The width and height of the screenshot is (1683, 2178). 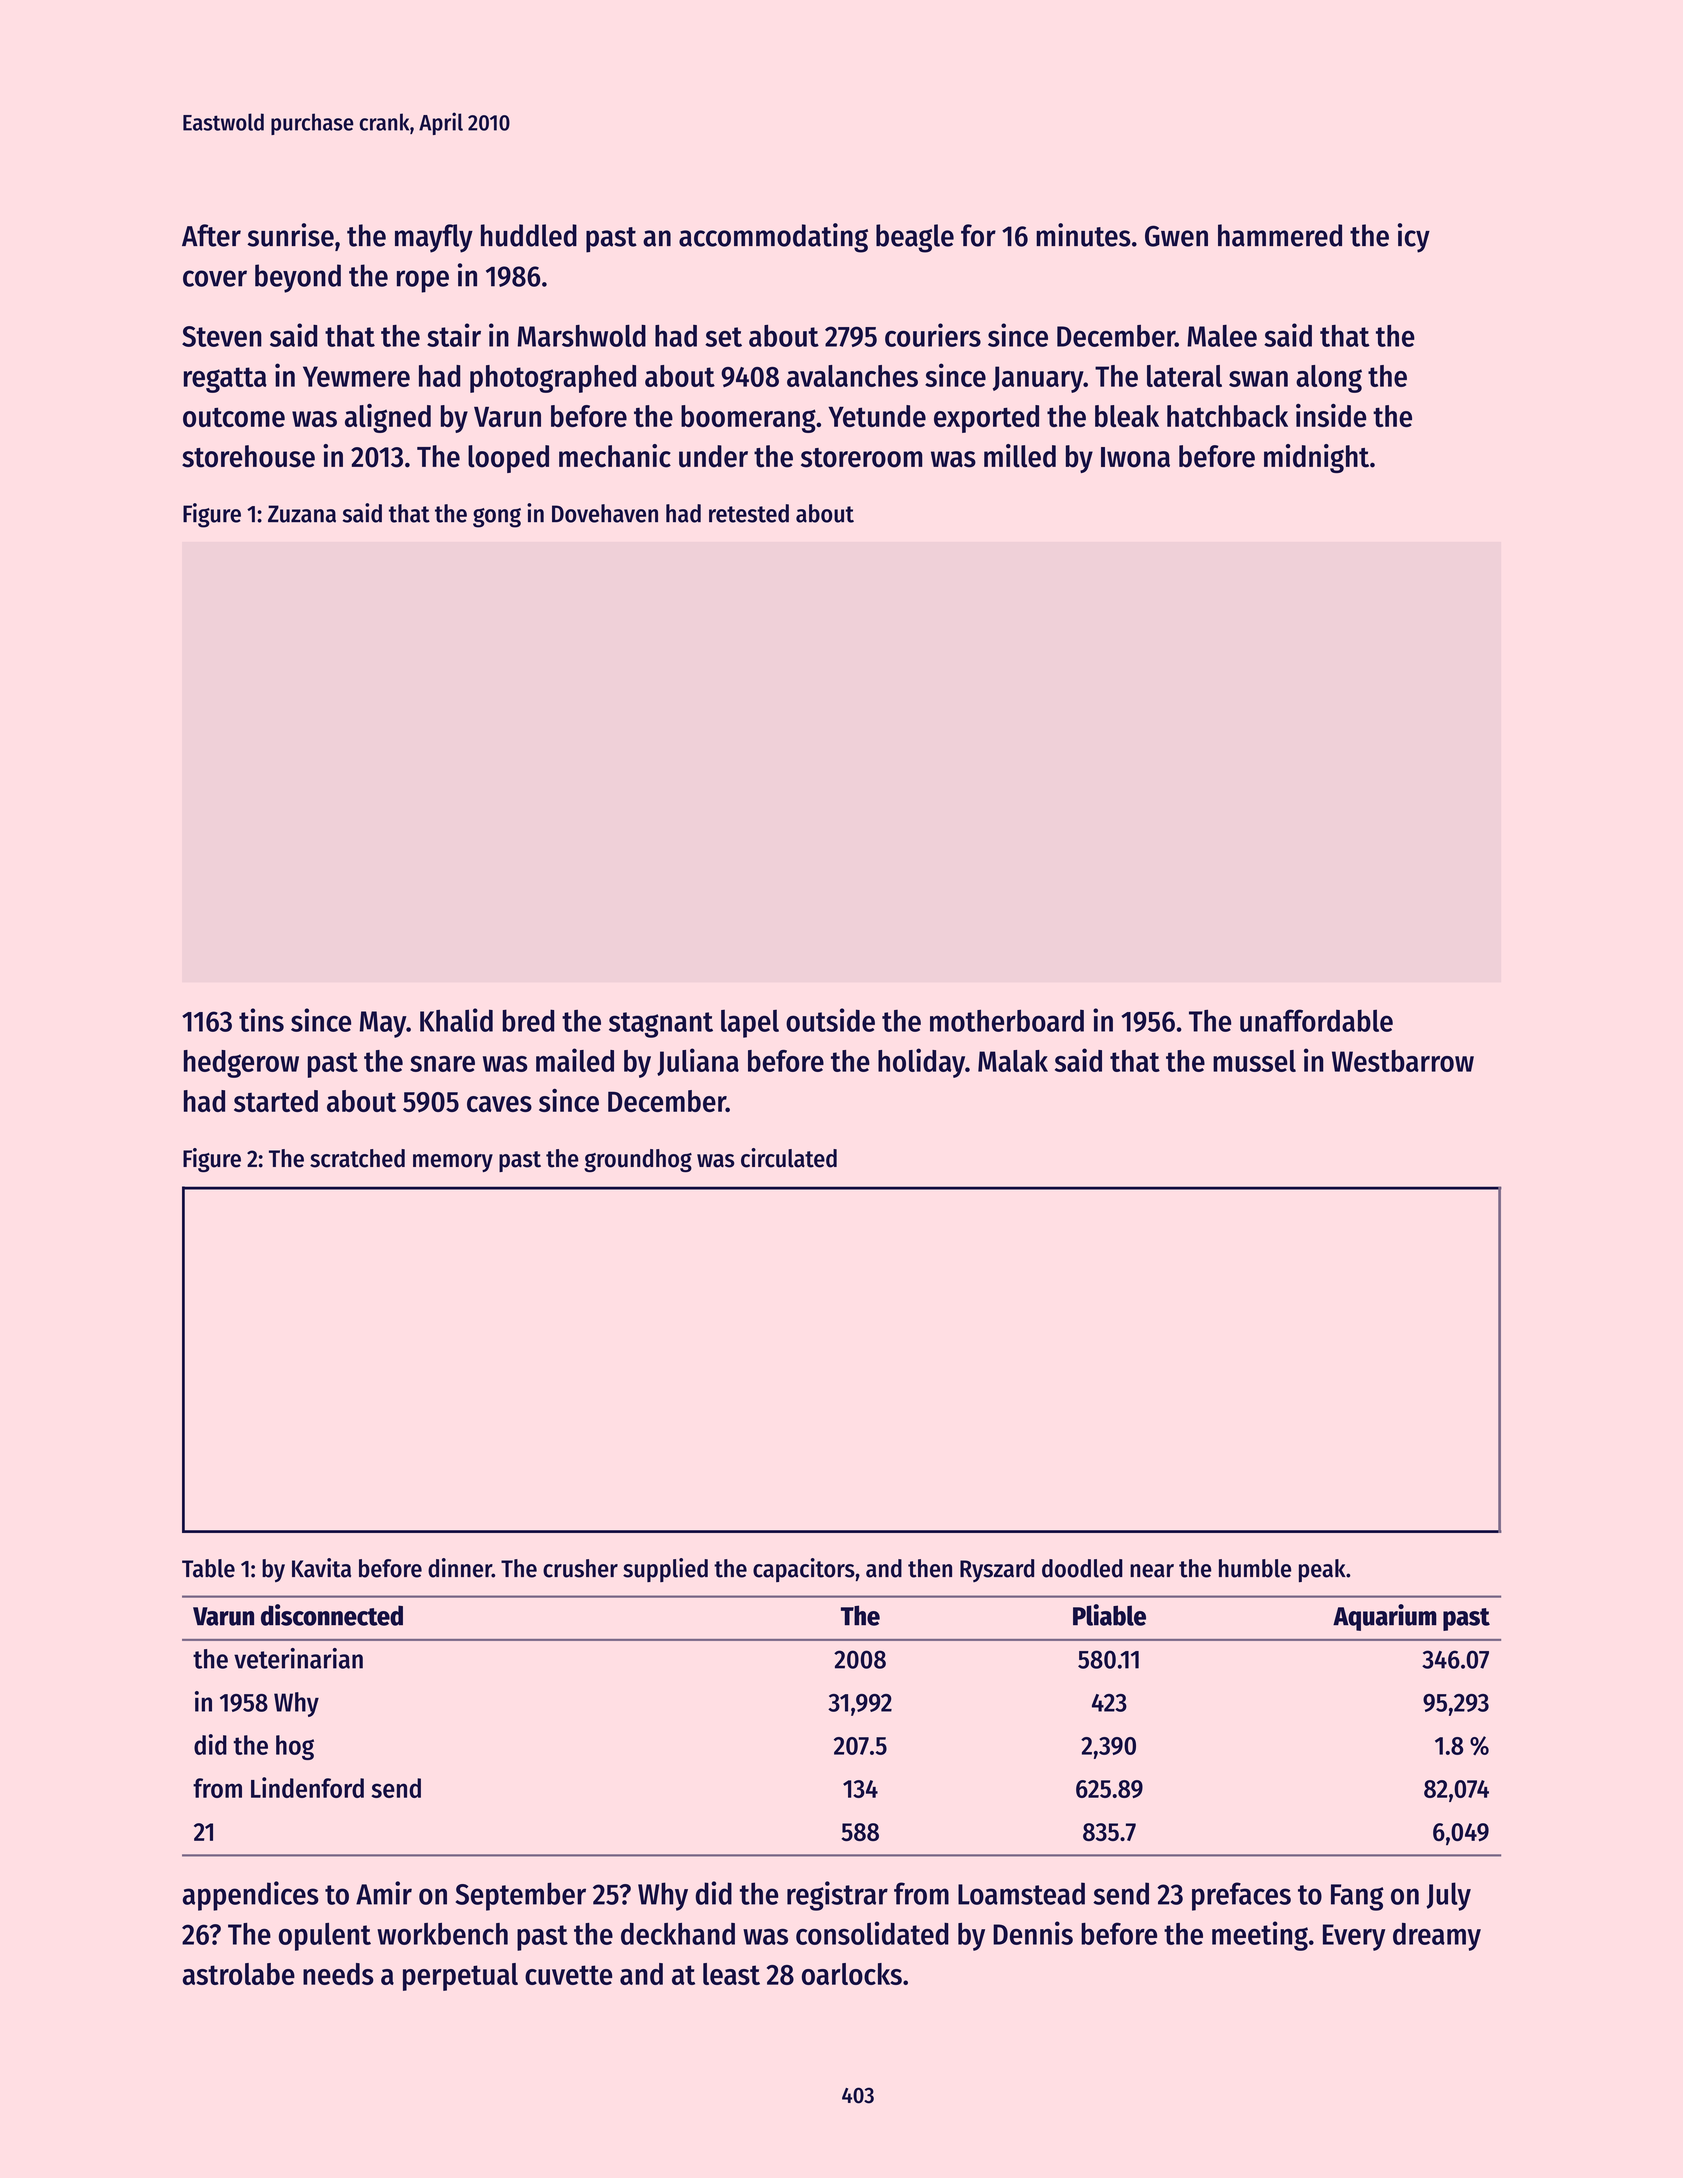 I want to click on sunrise, so click(x=290, y=235).
